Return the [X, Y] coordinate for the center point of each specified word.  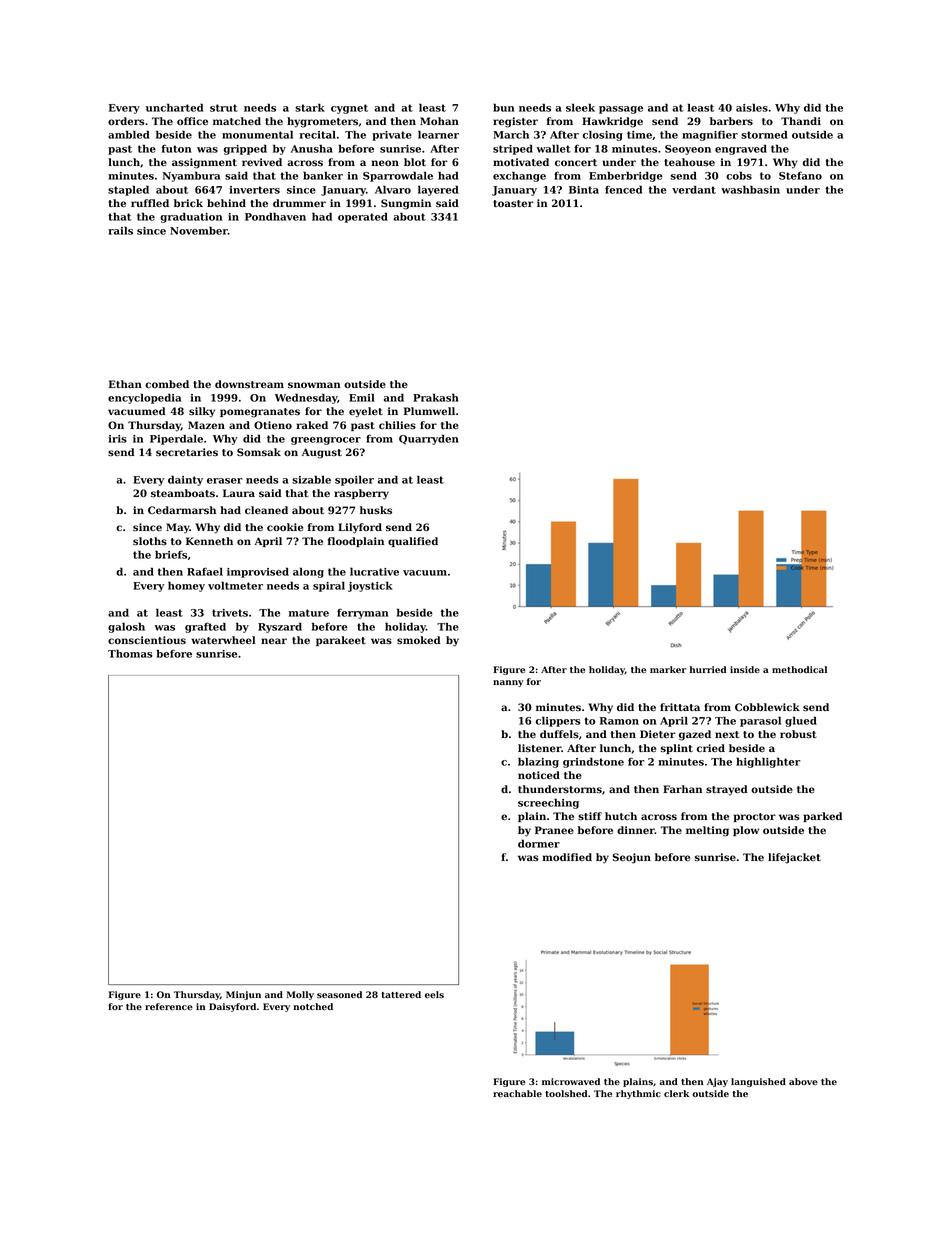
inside [745, 669]
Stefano [800, 175]
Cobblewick [767, 707]
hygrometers [322, 122]
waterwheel [223, 640]
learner [438, 134]
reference [169, 1006]
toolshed [566, 1093]
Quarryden [429, 439]
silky [202, 412]
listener [539, 748]
